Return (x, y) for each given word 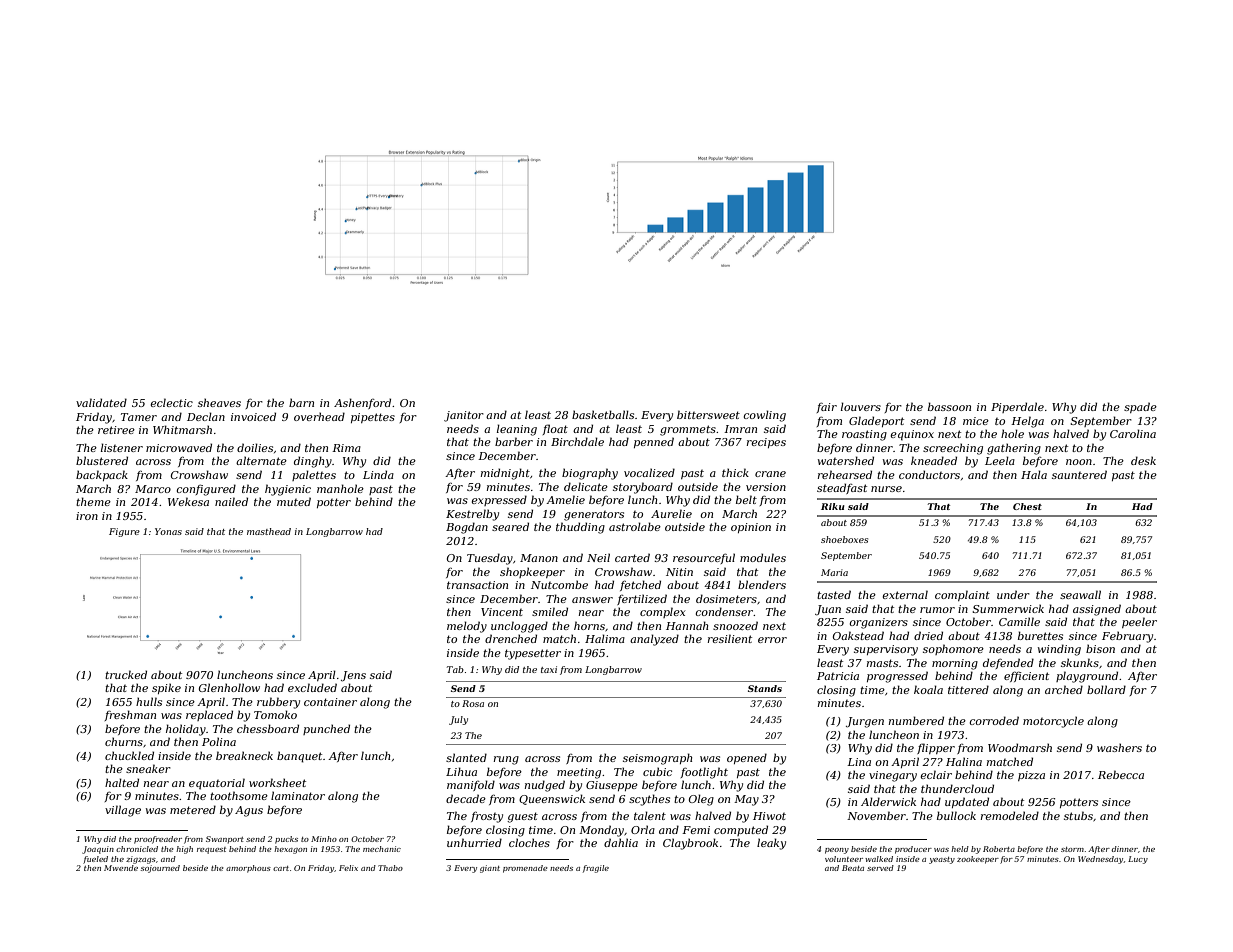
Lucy (1138, 860)
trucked (126, 674)
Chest (1027, 506)
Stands (765, 688)
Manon (539, 558)
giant (490, 869)
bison (1100, 648)
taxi (549, 669)
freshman (130, 715)
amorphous (248, 869)
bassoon (949, 406)
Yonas (168, 531)
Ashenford (362, 403)
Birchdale (577, 441)
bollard (1106, 689)
